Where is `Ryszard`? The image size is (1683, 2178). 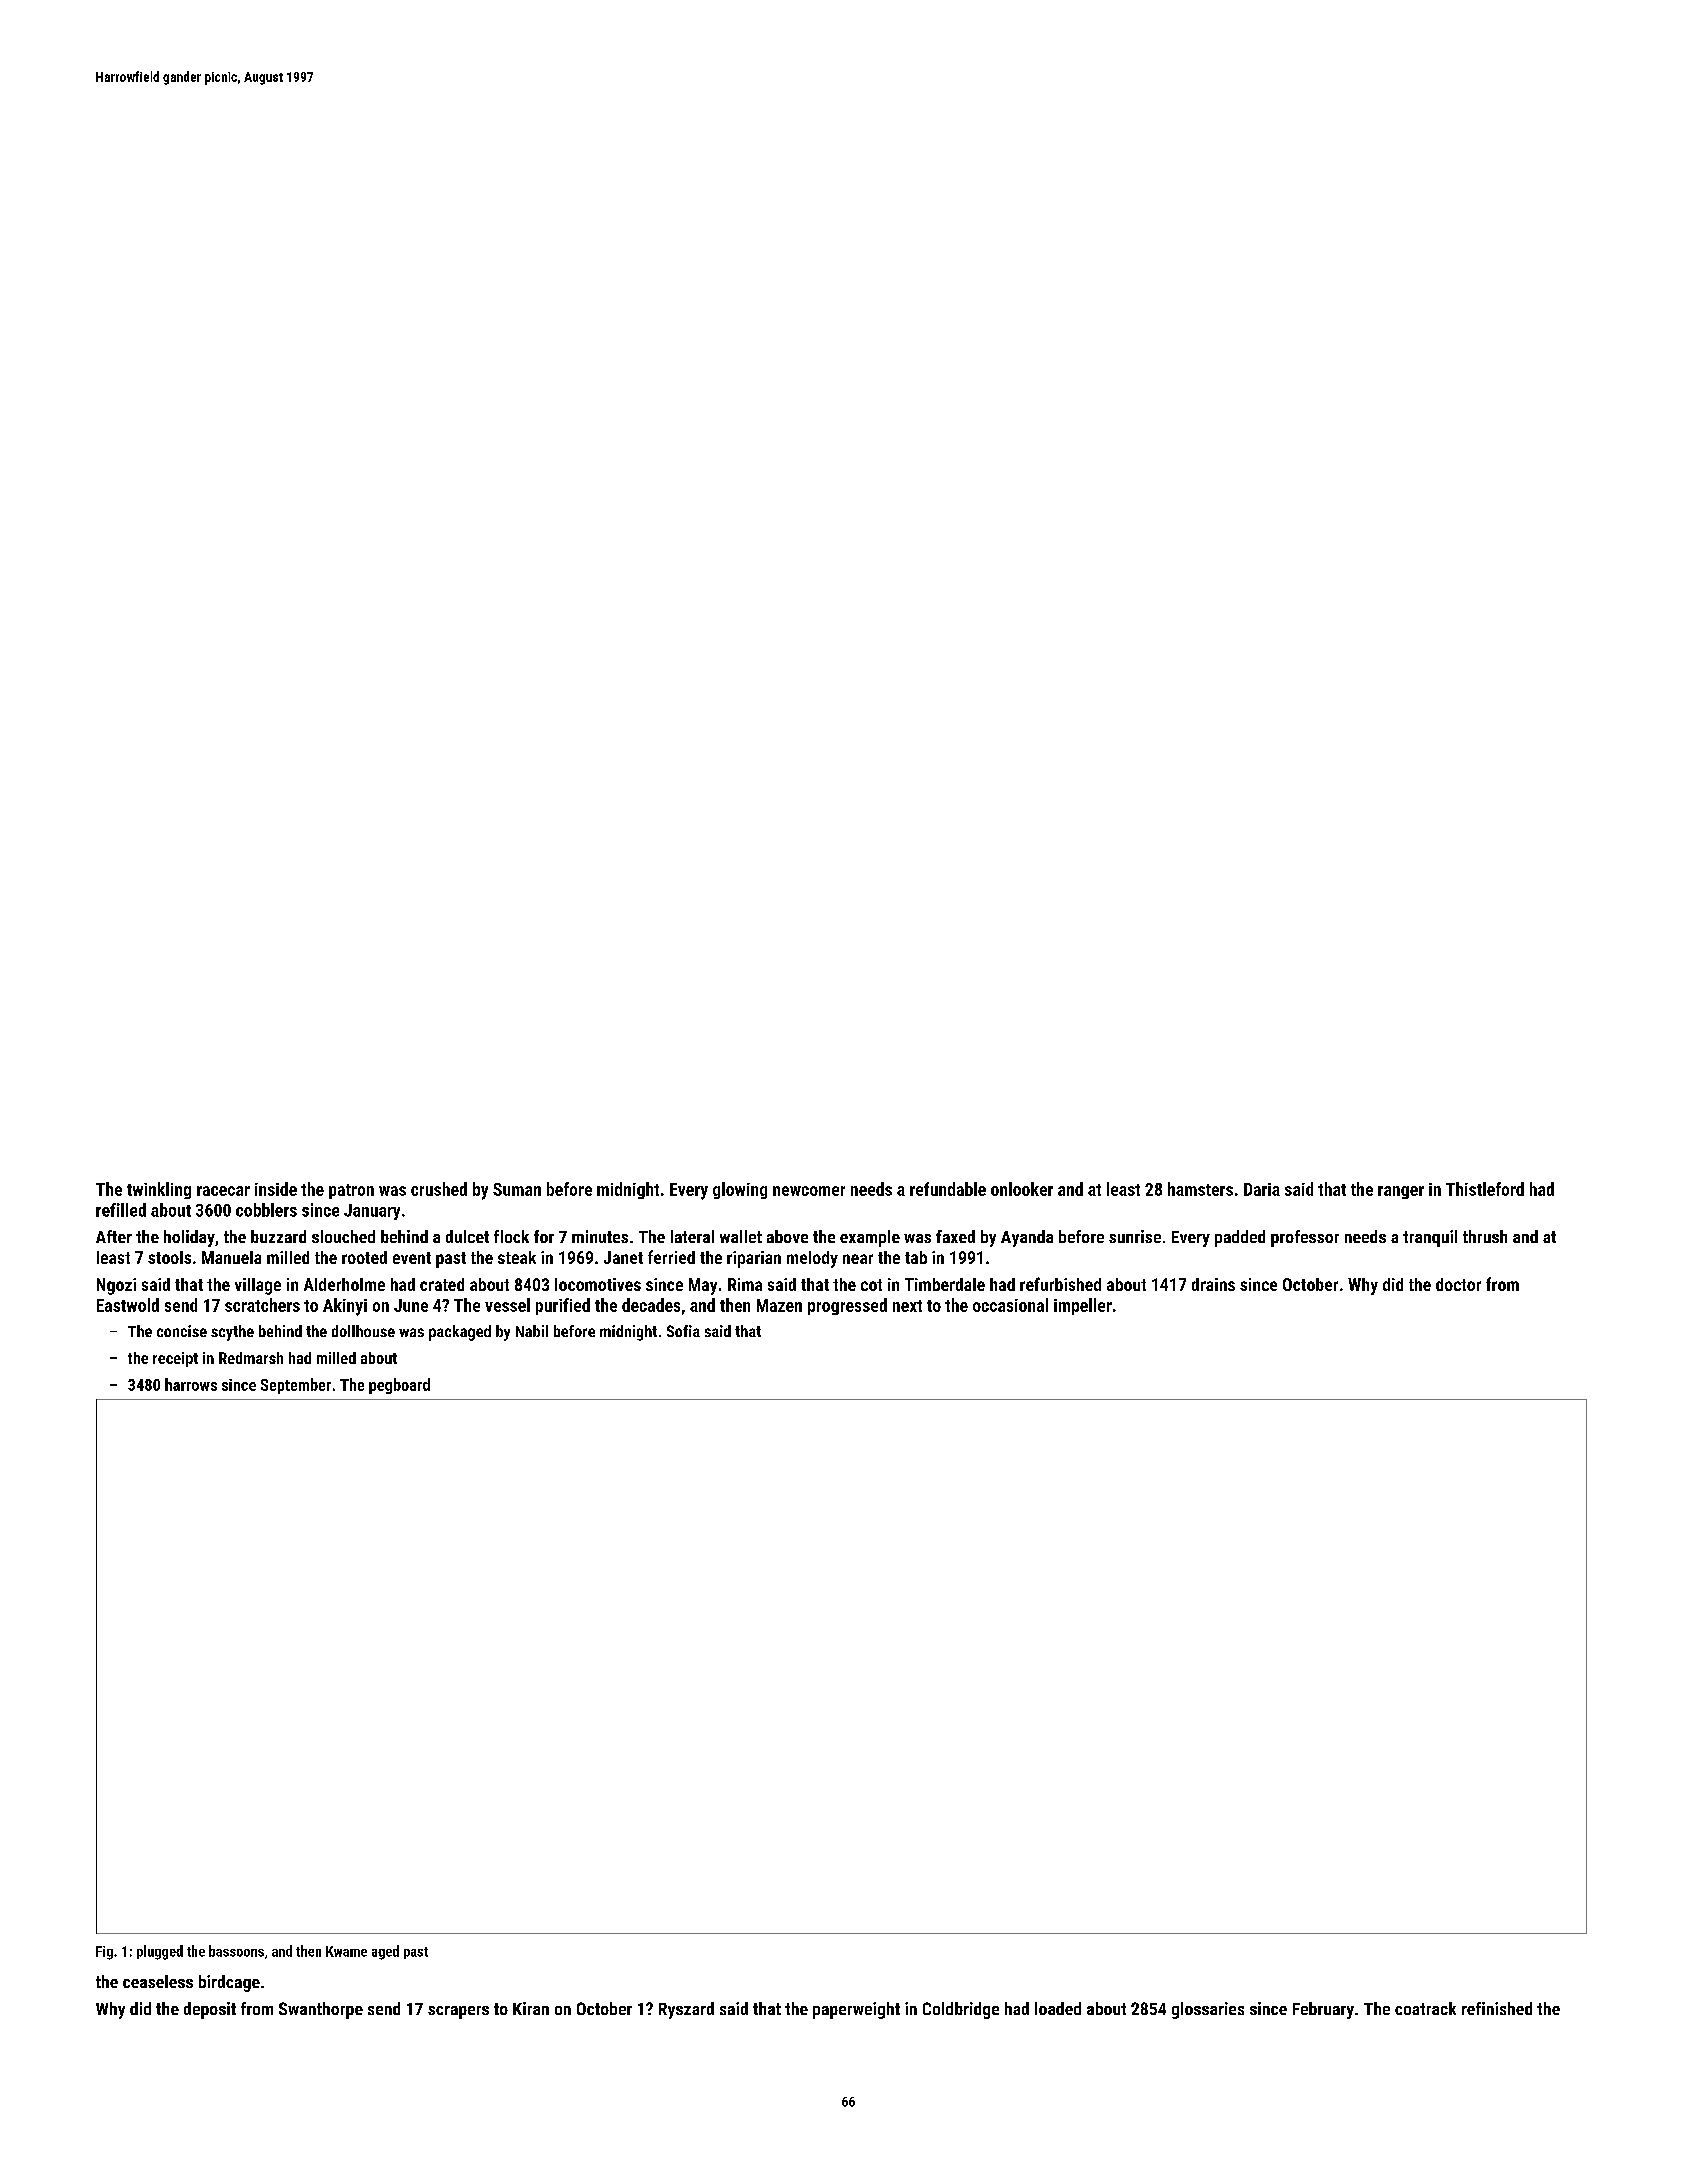 Ryszard is located at coordinates (686, 2010).
